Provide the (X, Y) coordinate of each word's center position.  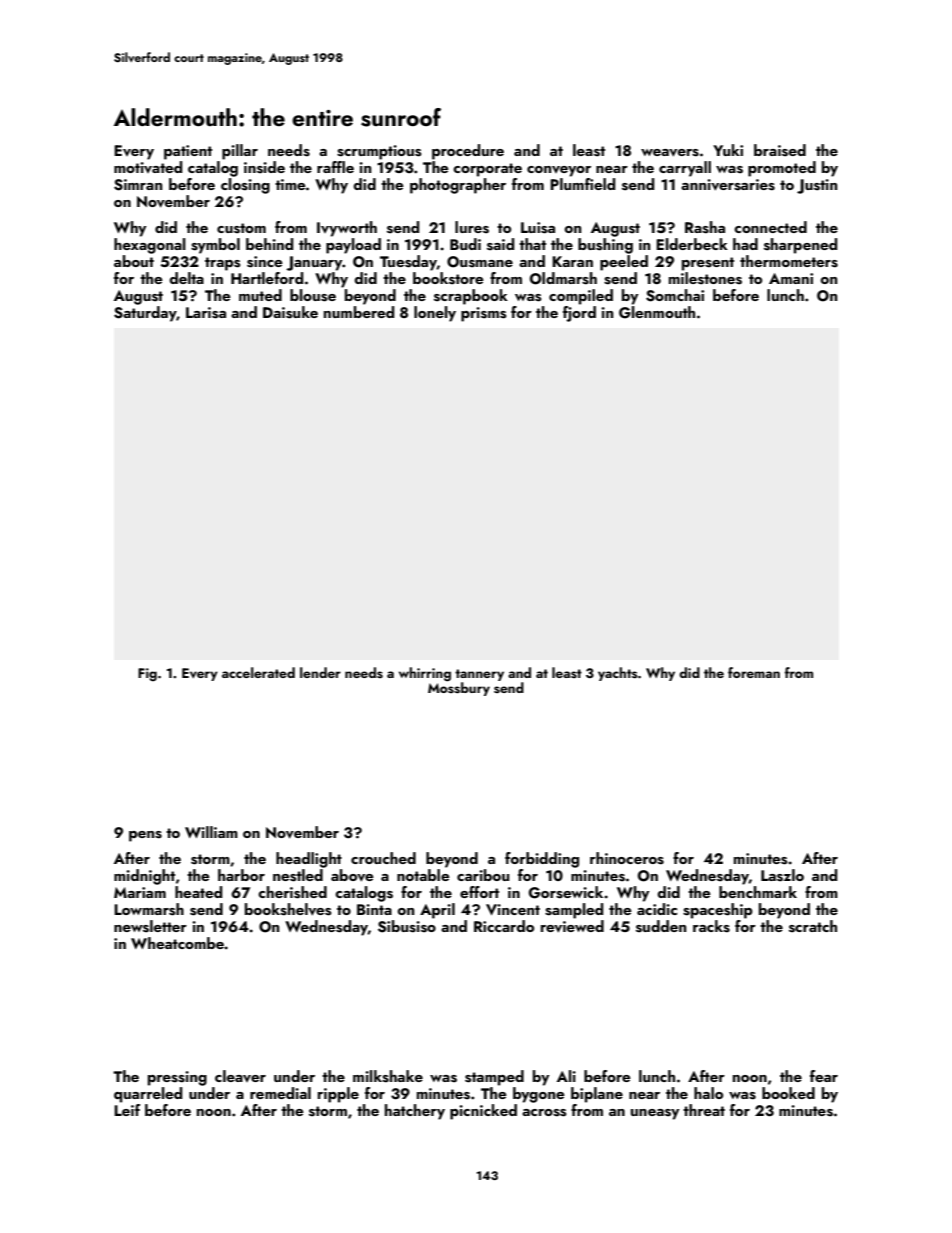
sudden (661, 926)
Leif (127, 1110)
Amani (791, 278)
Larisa (206, 313)
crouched (383, 858)
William (211, 832)
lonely (435, 314)
